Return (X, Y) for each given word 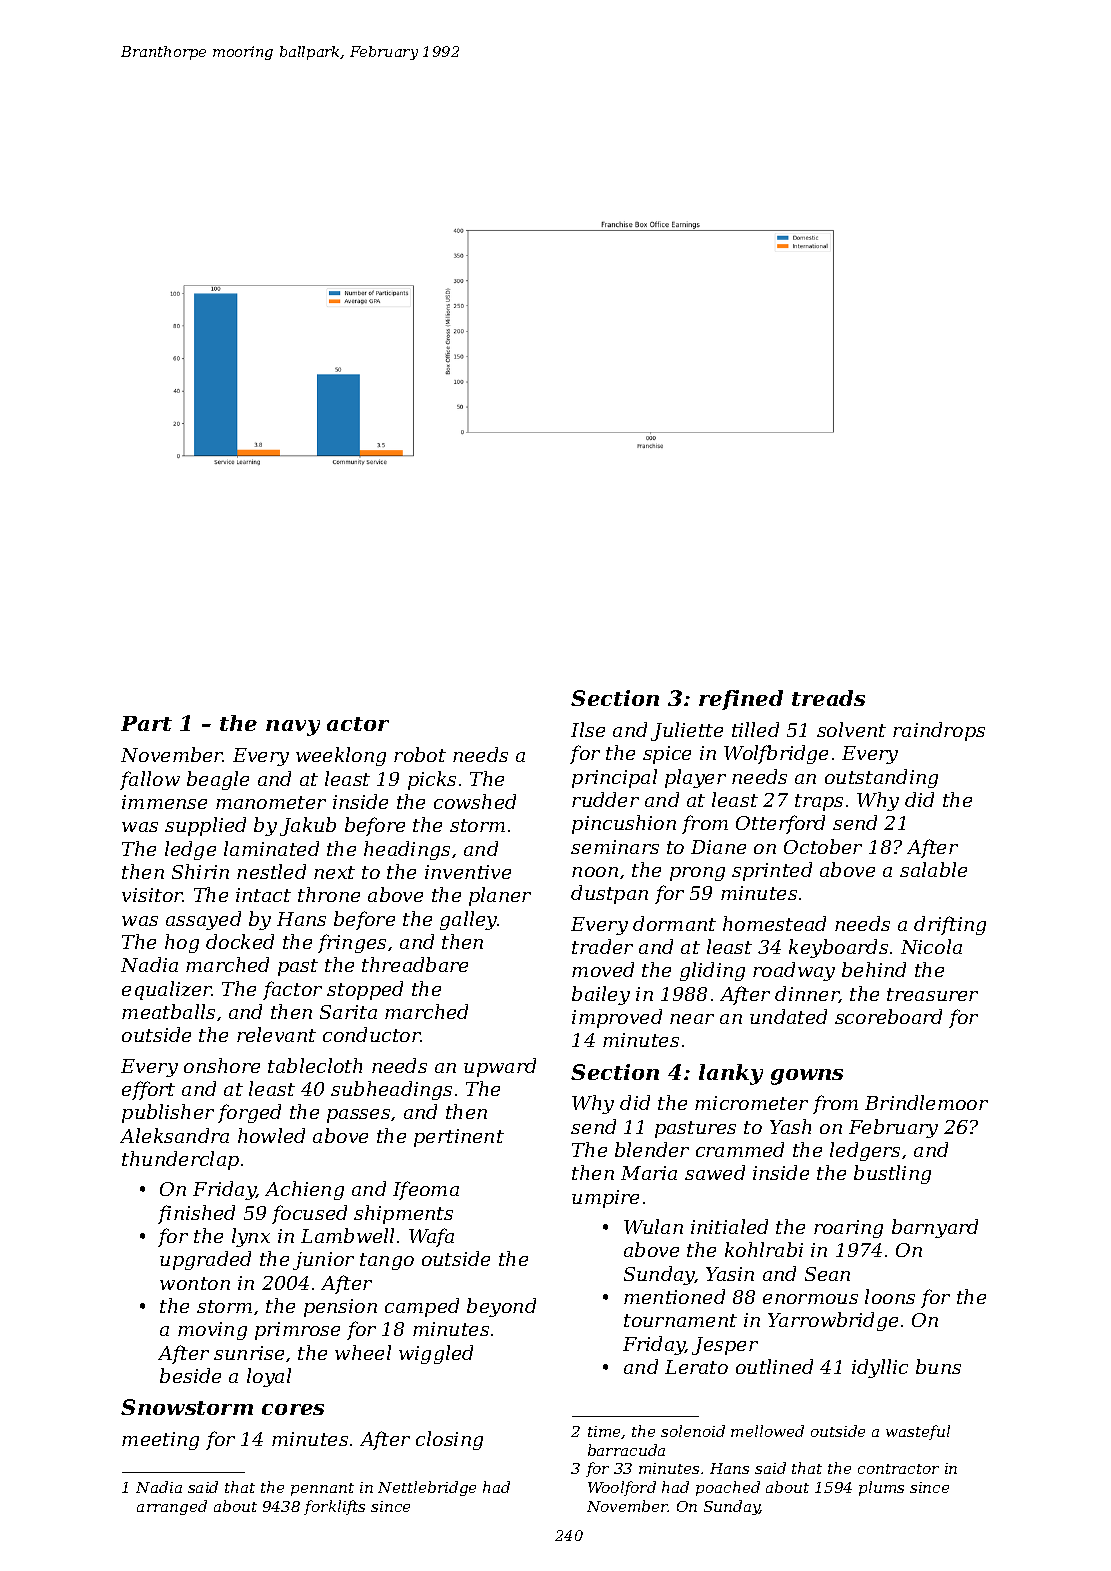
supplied (205, 826)
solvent (851, 729)
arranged (172, 1507)
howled (271, 1135)
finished (196, 1214)
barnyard (935, 1228)
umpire (605, 1199)
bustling (892, 1174)
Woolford (622, 1488)
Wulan (653, 1226)
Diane (718, 847)
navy (293, 728)
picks (432, 780)
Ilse (588, 729)
